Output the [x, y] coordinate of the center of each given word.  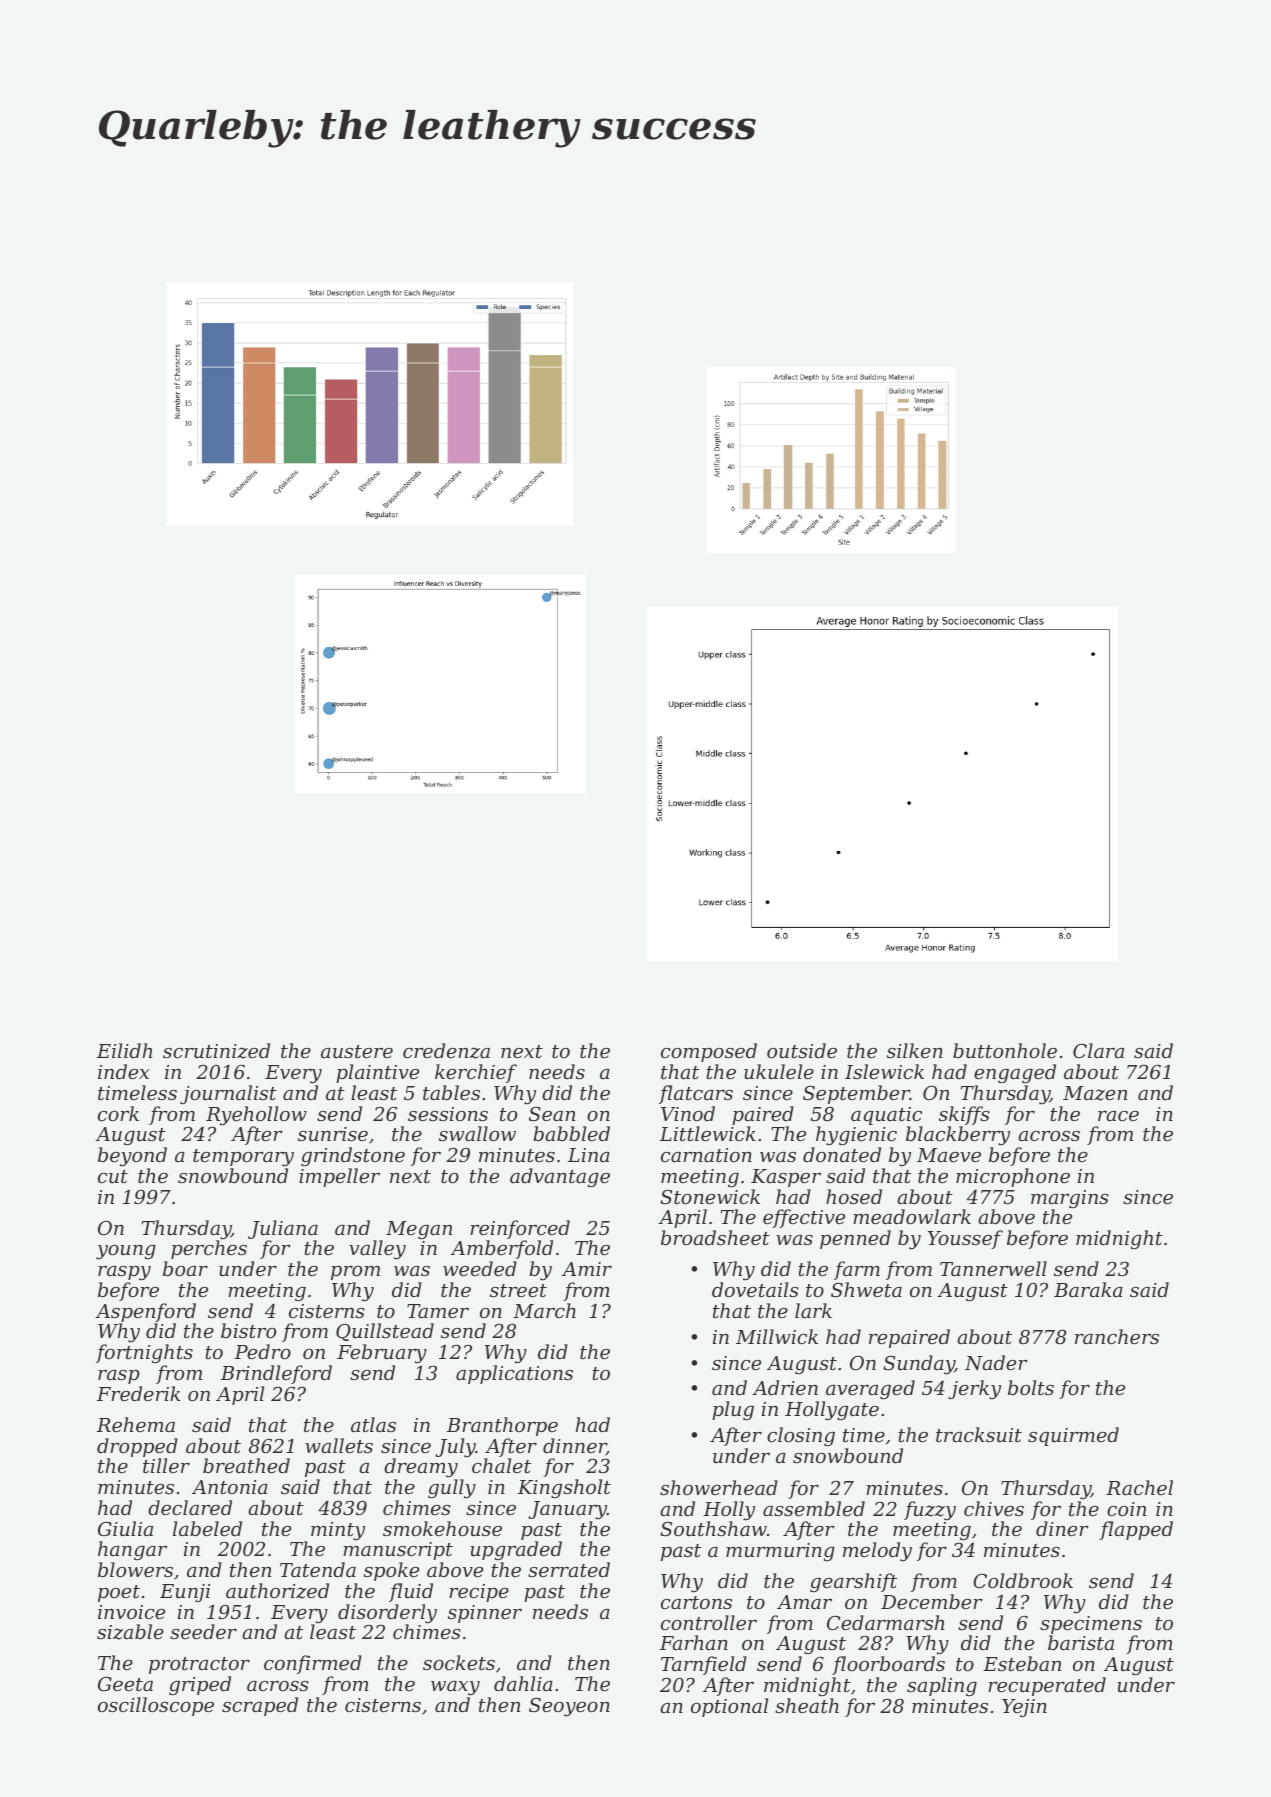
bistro [248, 1330]
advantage [560, 1177]
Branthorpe [502, 1426]
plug [733, 1410]
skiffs [964, 1115]
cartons [696, 1602]
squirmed [1073, 1436]
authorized [277, 1591]
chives [994, 1508]
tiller [166, 1465]
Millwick [777, 1336]
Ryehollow [256, 1116]
